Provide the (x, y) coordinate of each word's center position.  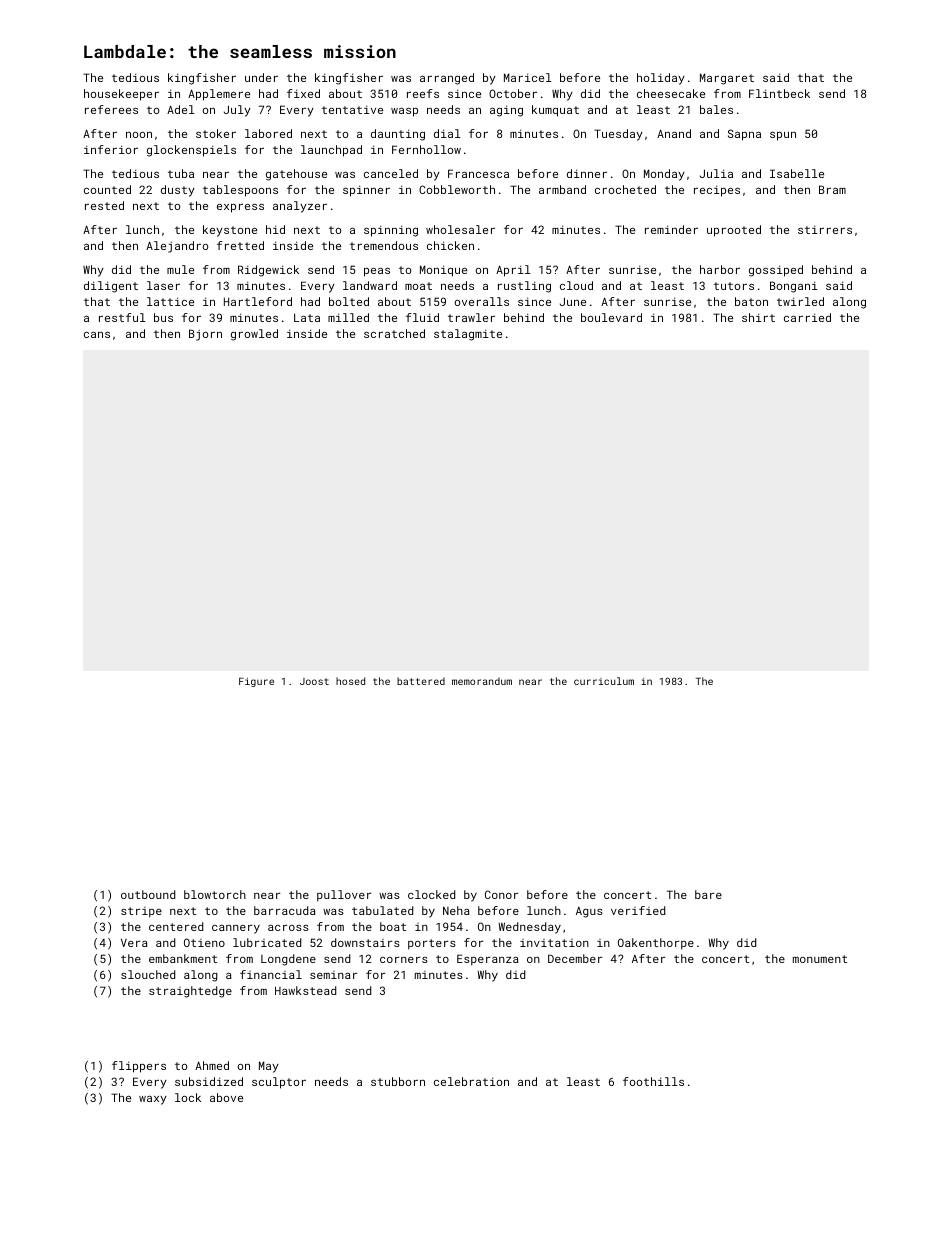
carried (807, 317)
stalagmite (468, 335)
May (269, 1067)
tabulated (382, 910)
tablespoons (240, 191)
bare (708, 894)
